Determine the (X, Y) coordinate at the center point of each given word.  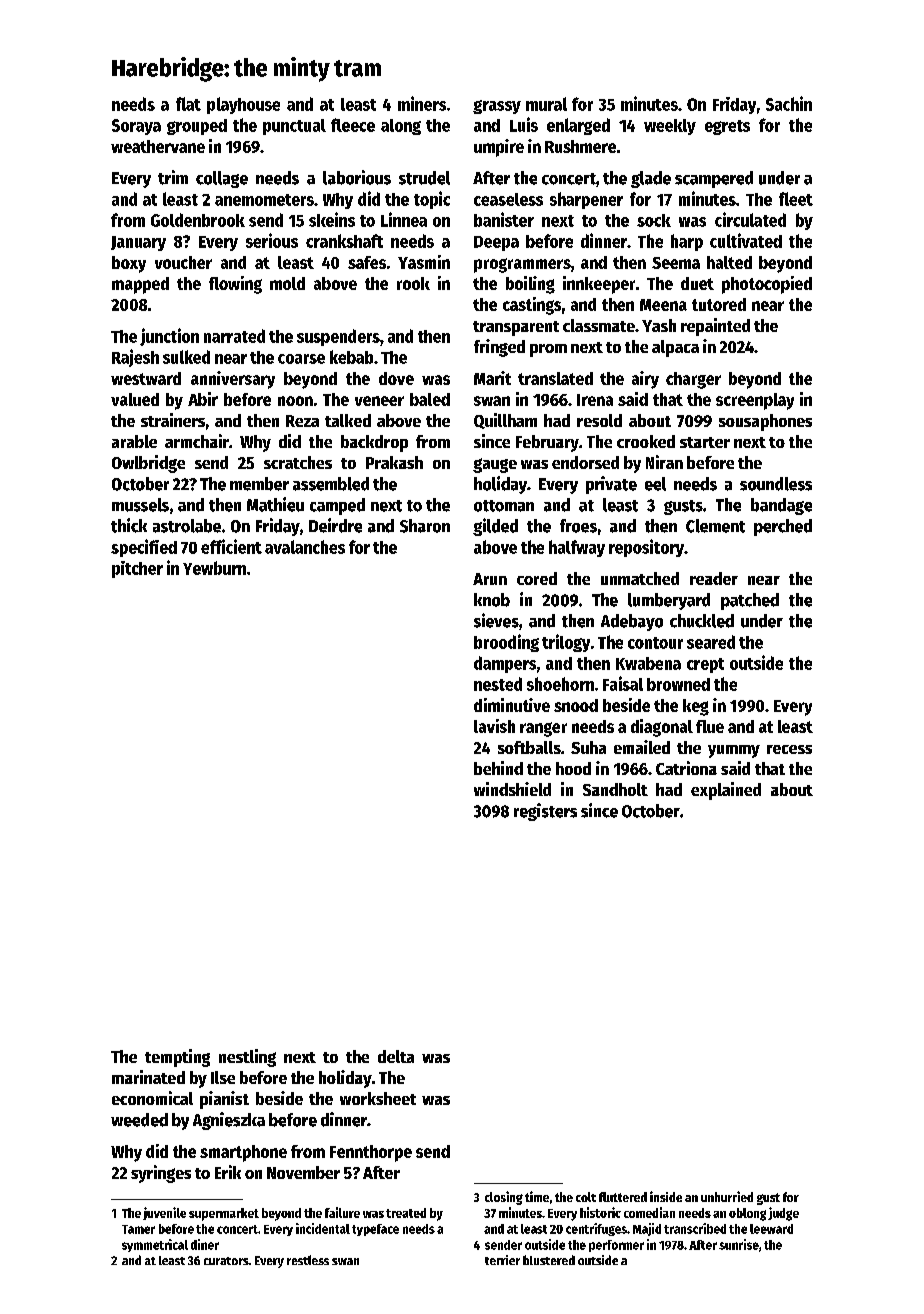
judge (783, 1214)
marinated (148, 1077)
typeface (375, 1230)
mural (546, 104)
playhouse (243, 105)
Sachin (789, 103)
